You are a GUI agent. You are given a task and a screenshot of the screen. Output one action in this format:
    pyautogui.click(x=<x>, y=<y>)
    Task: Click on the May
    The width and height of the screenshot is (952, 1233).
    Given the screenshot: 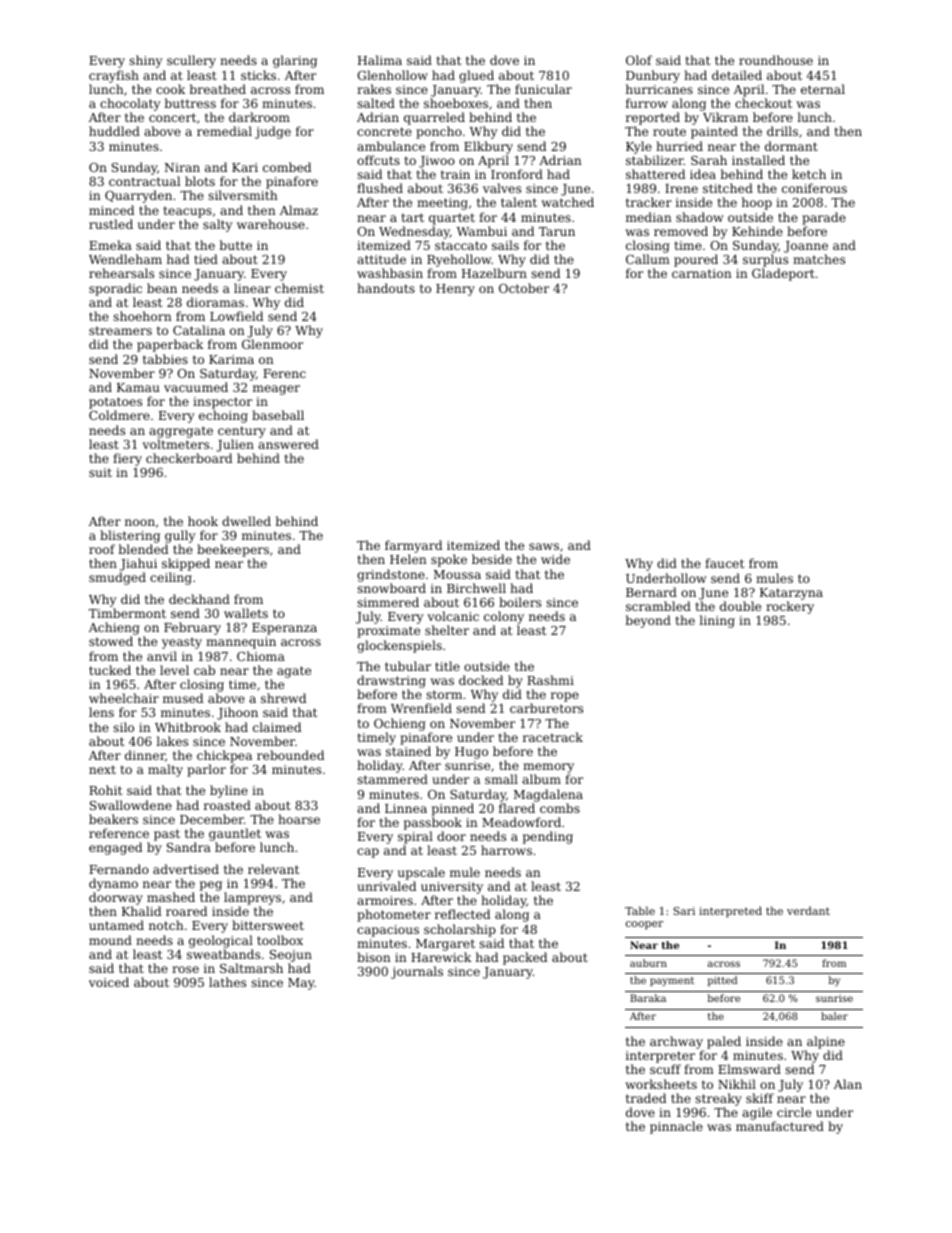 What is the action you would take?
    pyautogui.click(x=301, y=984)
